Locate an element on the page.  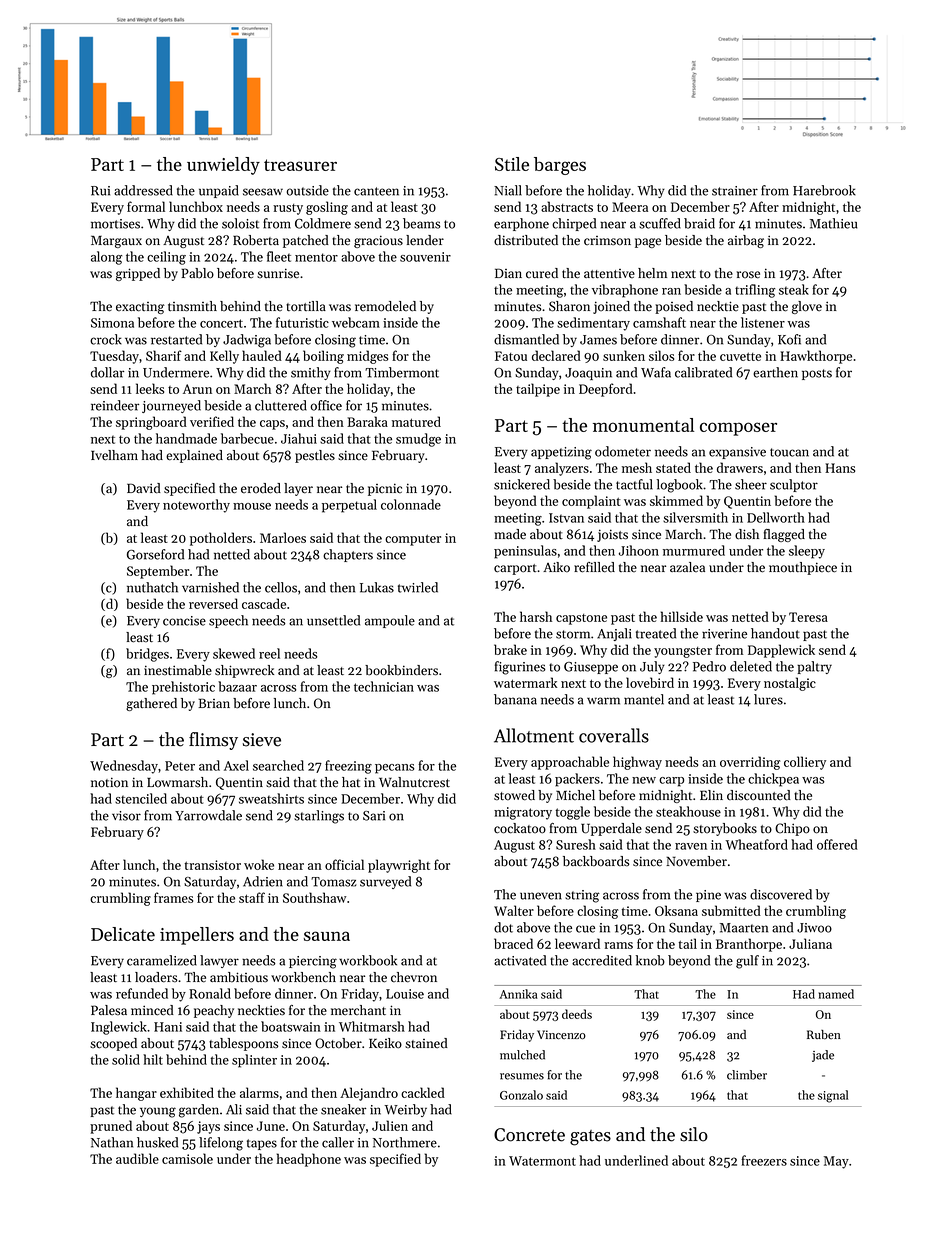
banana is located at coordinates (515, 699).
